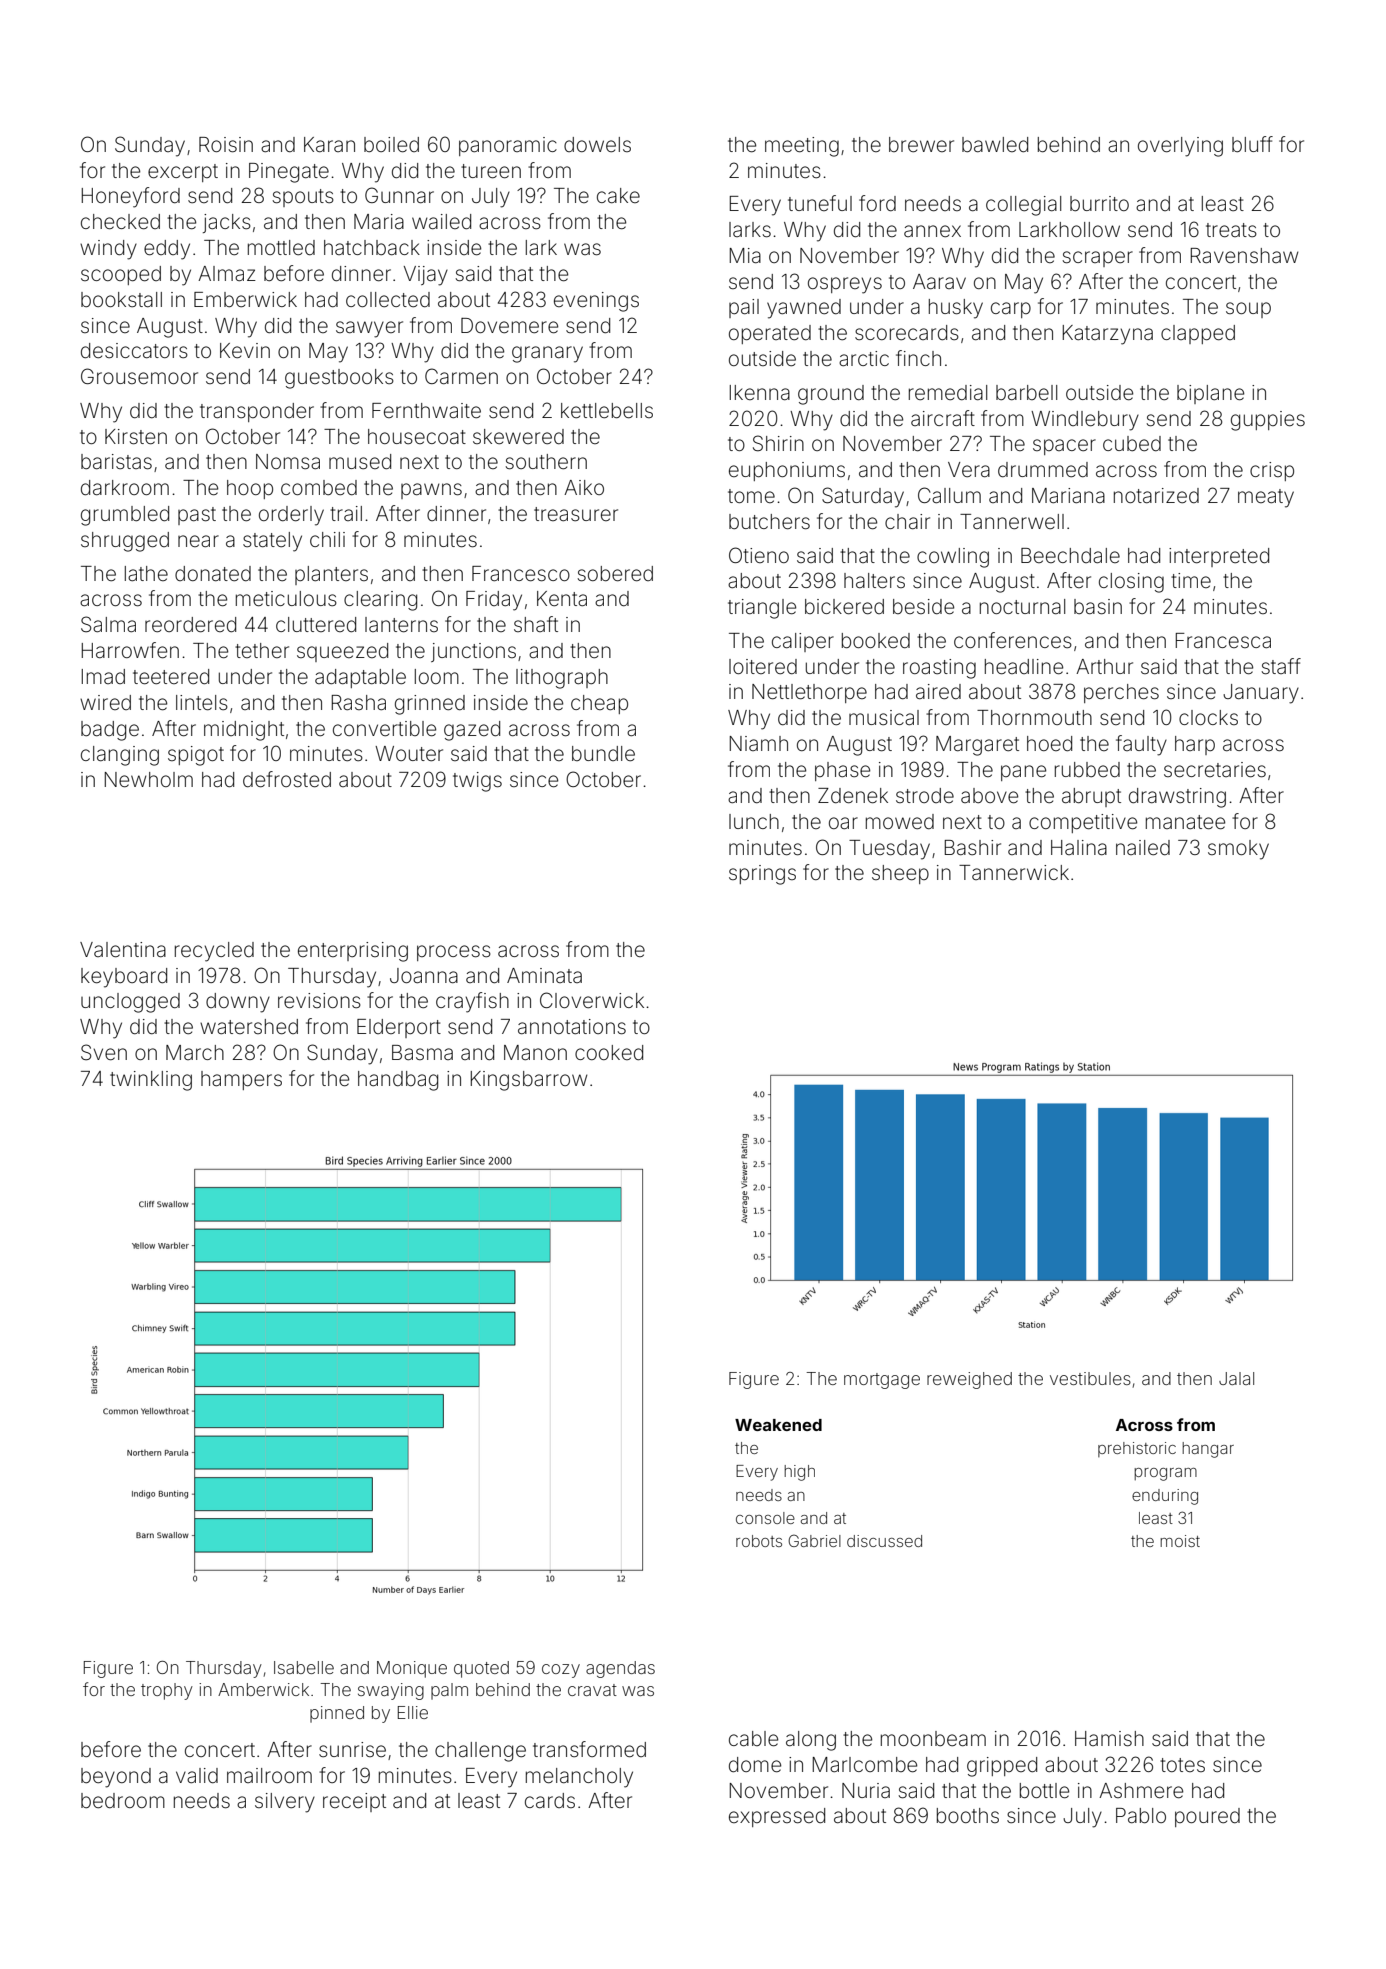  I want to click on mortgage, so click(882, 1381).
